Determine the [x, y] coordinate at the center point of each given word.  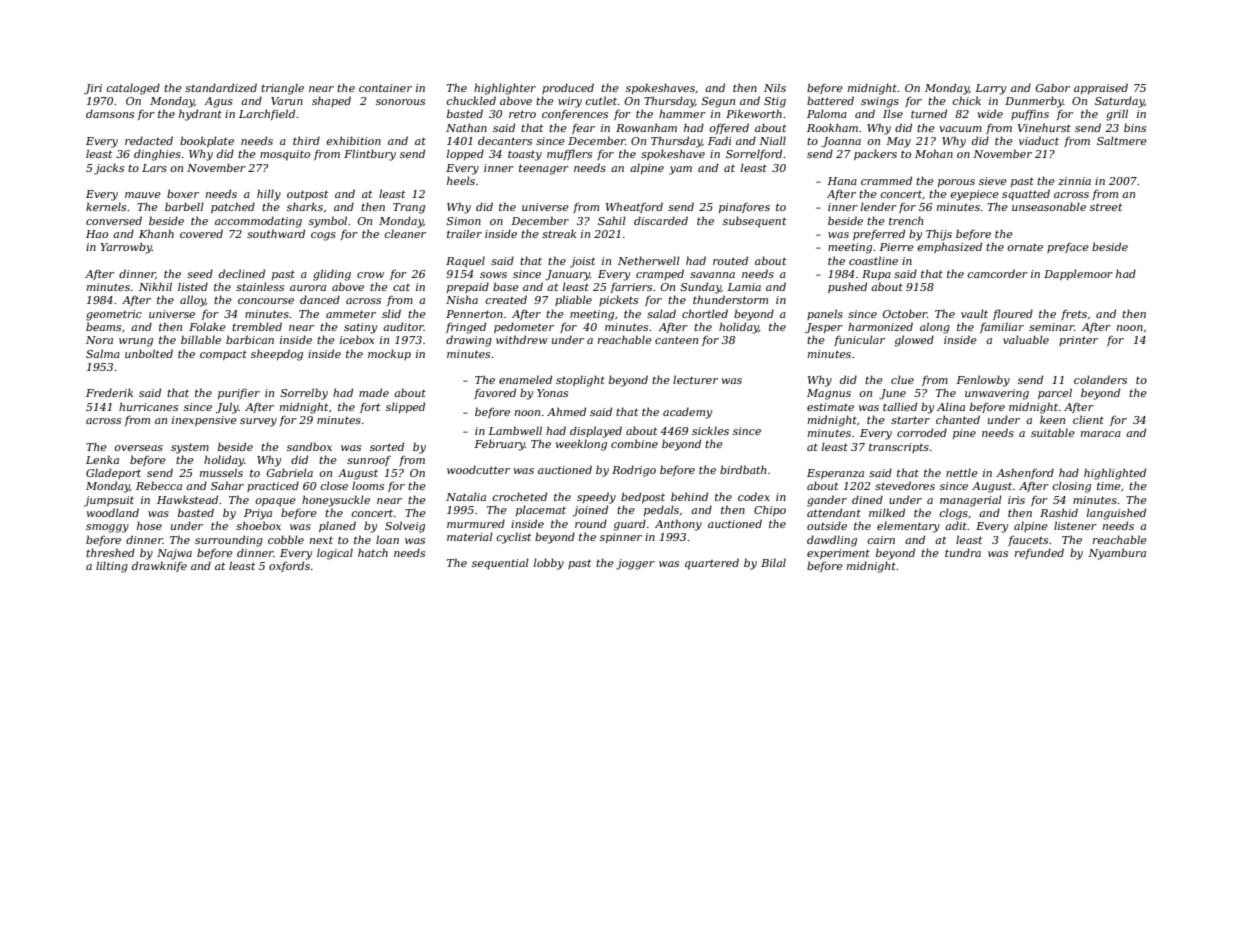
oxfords [289, 566]
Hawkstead [187, 499]
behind [689, 496]
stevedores [905, 485]
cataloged [133, 89]
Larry [990, 89]
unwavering [997, 394]
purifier [239, 393]
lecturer [695, 379]
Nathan [466, 127]
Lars [154, 168]
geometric [114, 315]
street [1106, 207]
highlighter [505, 89]
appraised [1101, 88]
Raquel [465, 262]
